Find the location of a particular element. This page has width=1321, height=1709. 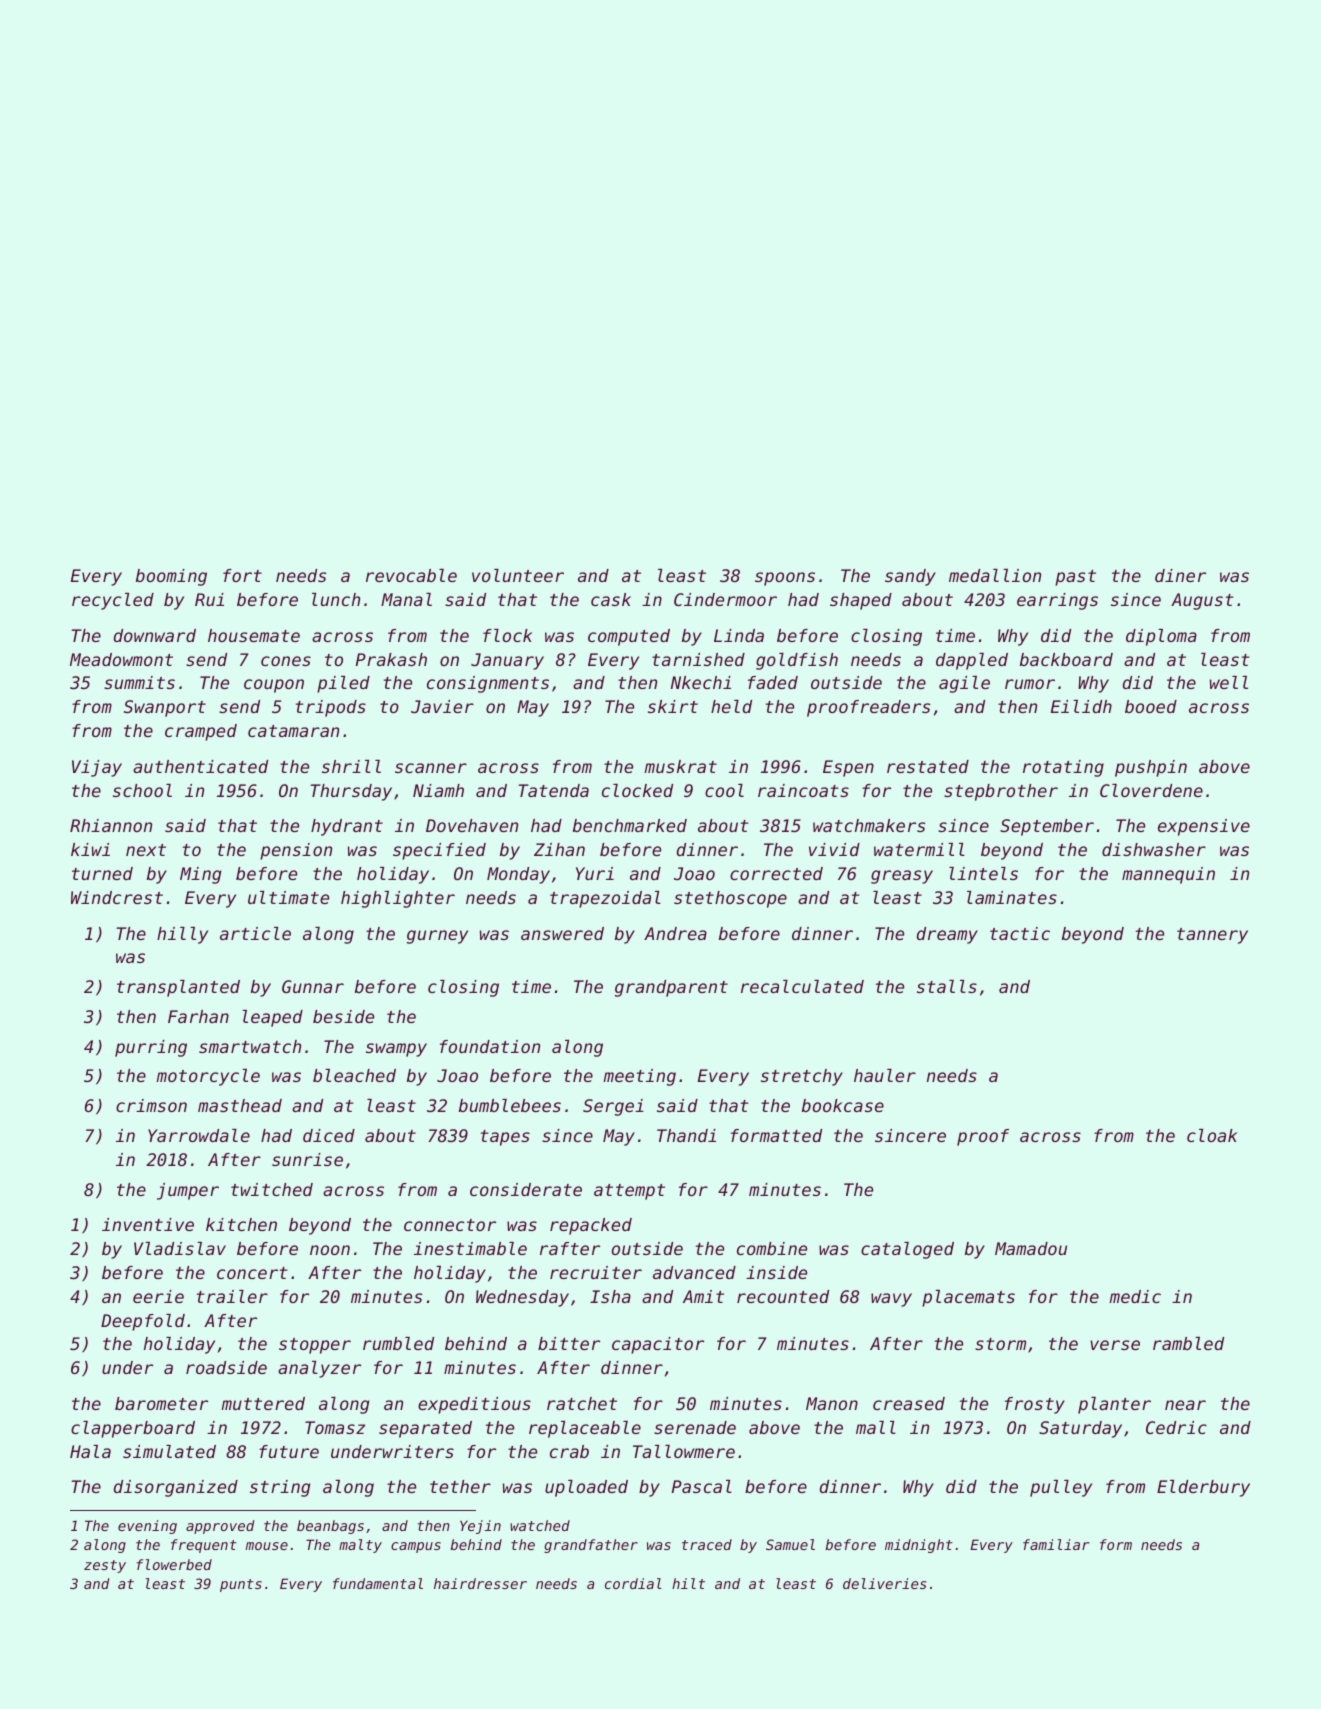

Elderbury is located at coordinates (1203, 1488).
